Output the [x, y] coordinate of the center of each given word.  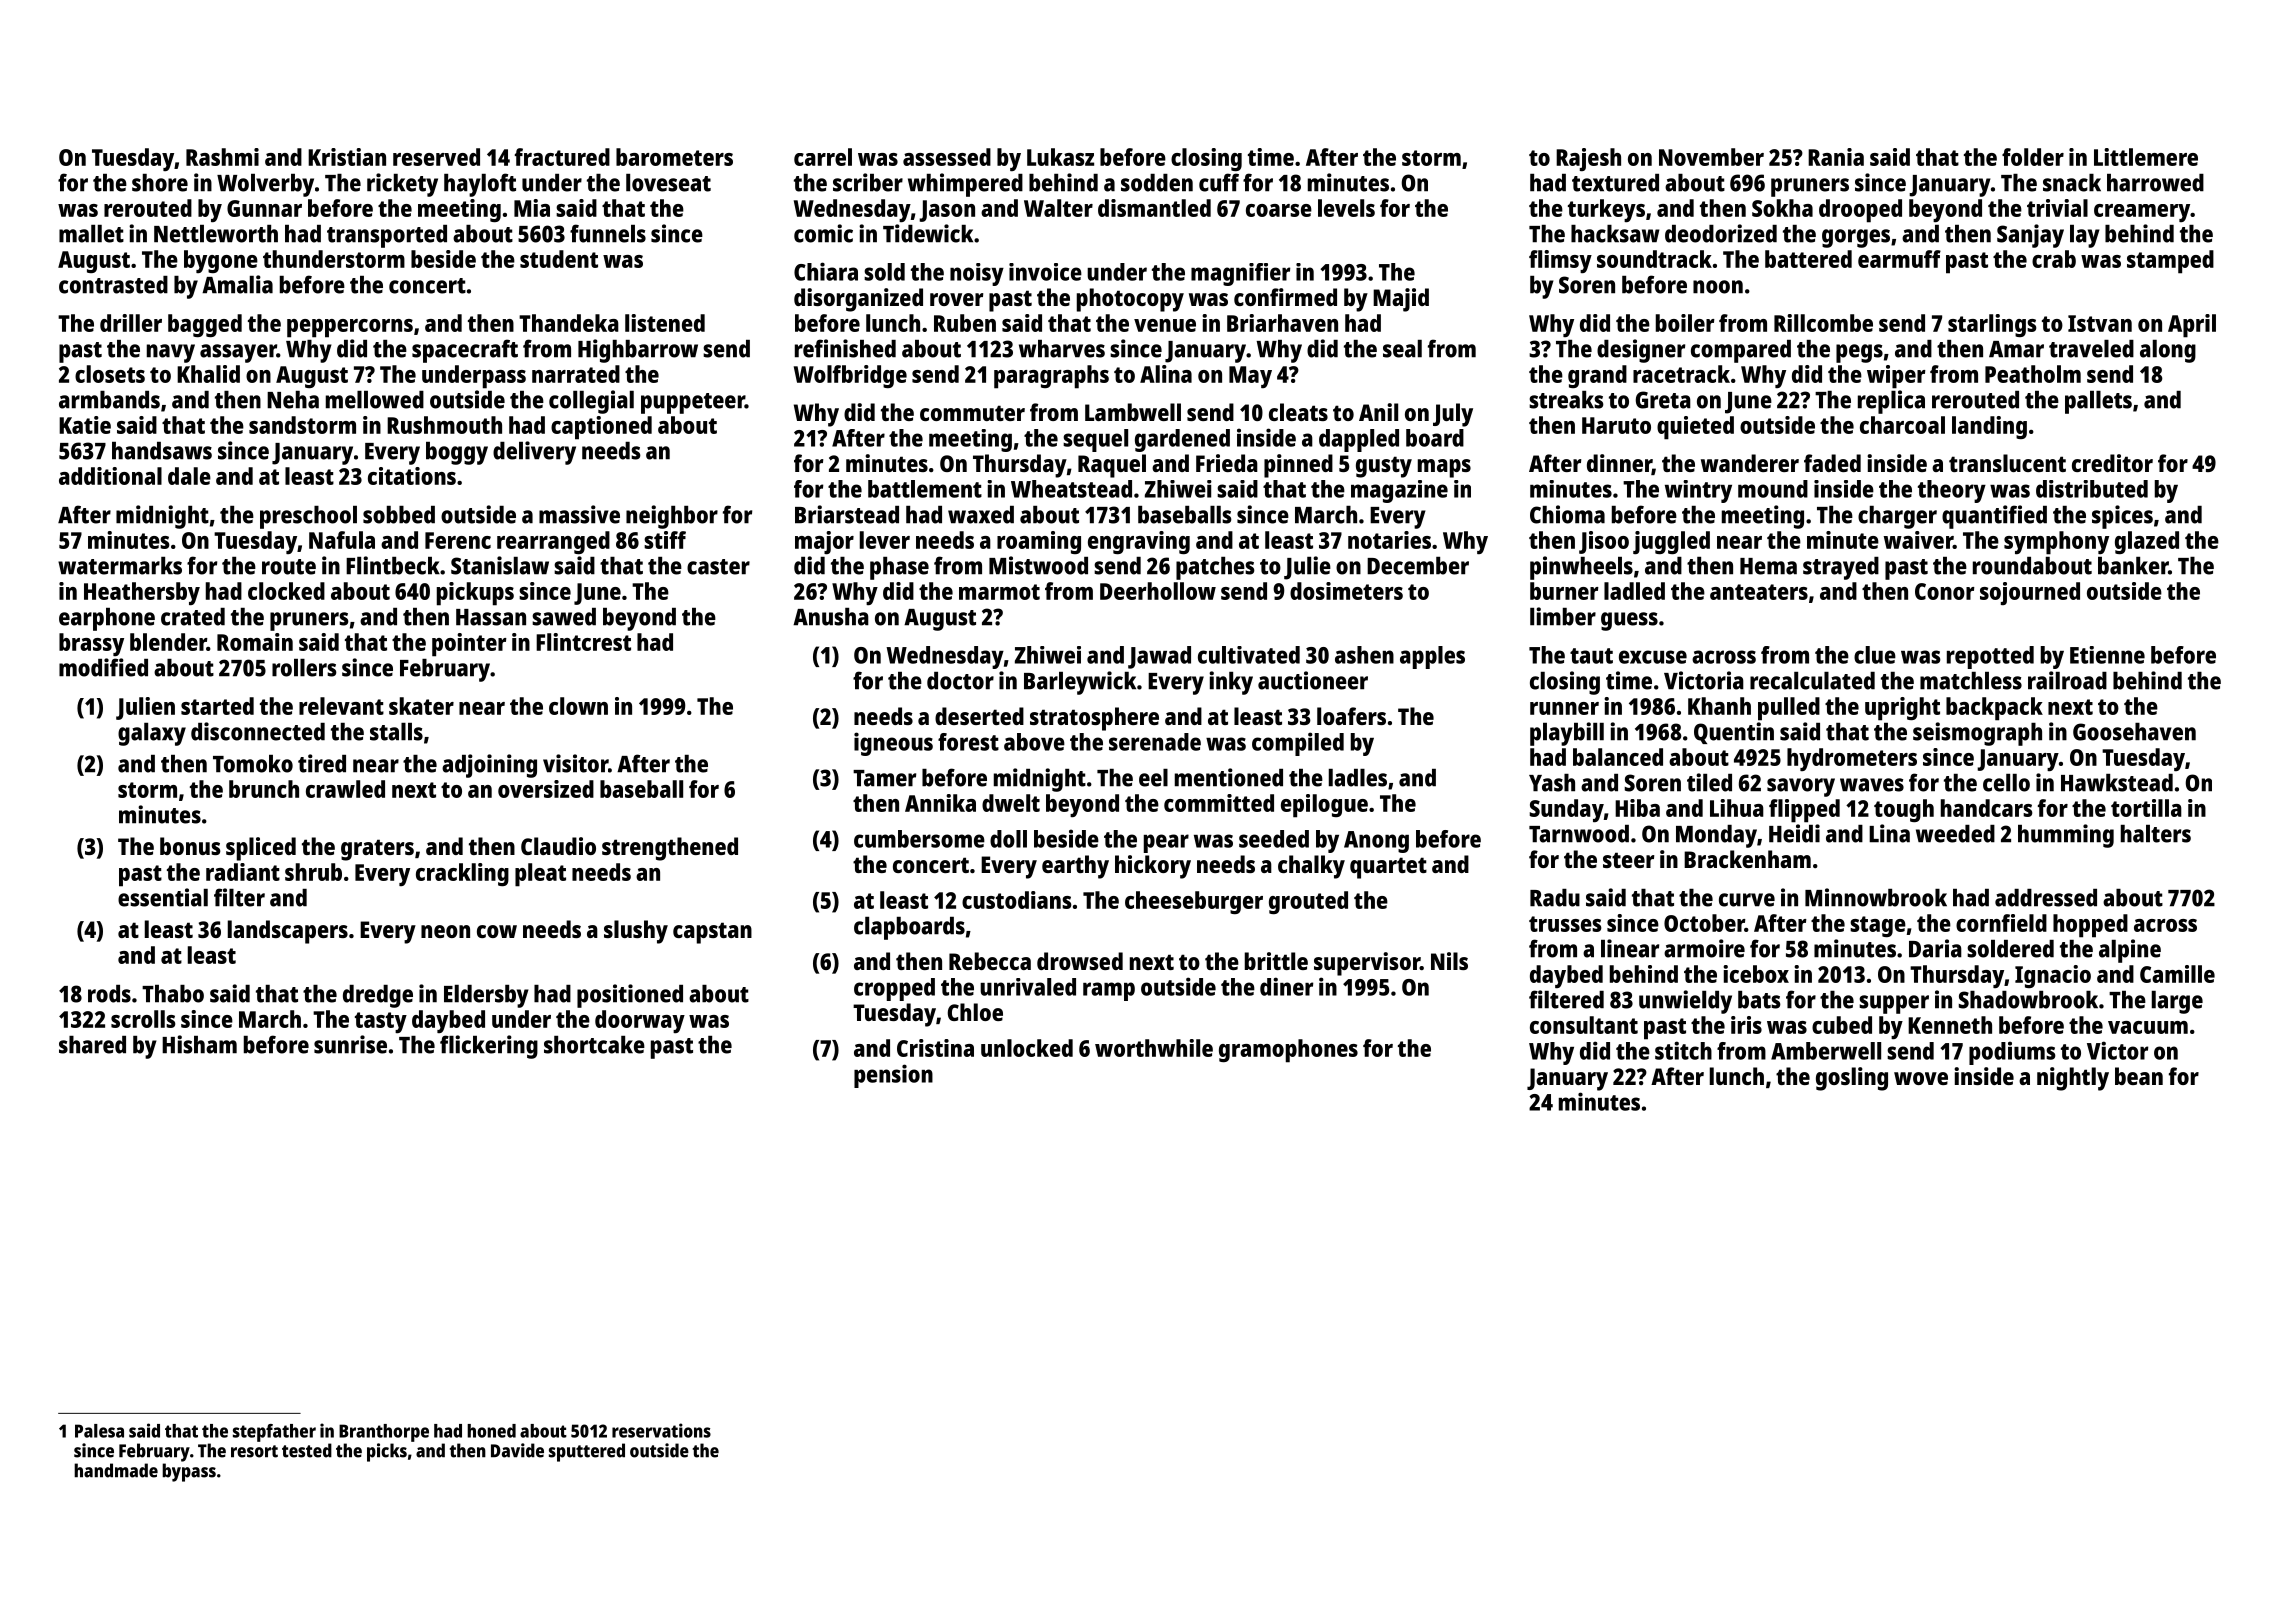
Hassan [491, 617]
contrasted [113, 285]
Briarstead [847, 514]
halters [2156, 834]
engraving [1139, 542]
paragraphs [1051, 377]
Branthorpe [384, 1433]
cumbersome [919, 839]
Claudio [558, 846]
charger [1897, 517]
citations [412, 476]
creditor [2112, 463]
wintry [1698, 491]
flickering [489, 1047]
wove [1921, 1078]
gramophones [1288, 1051]
